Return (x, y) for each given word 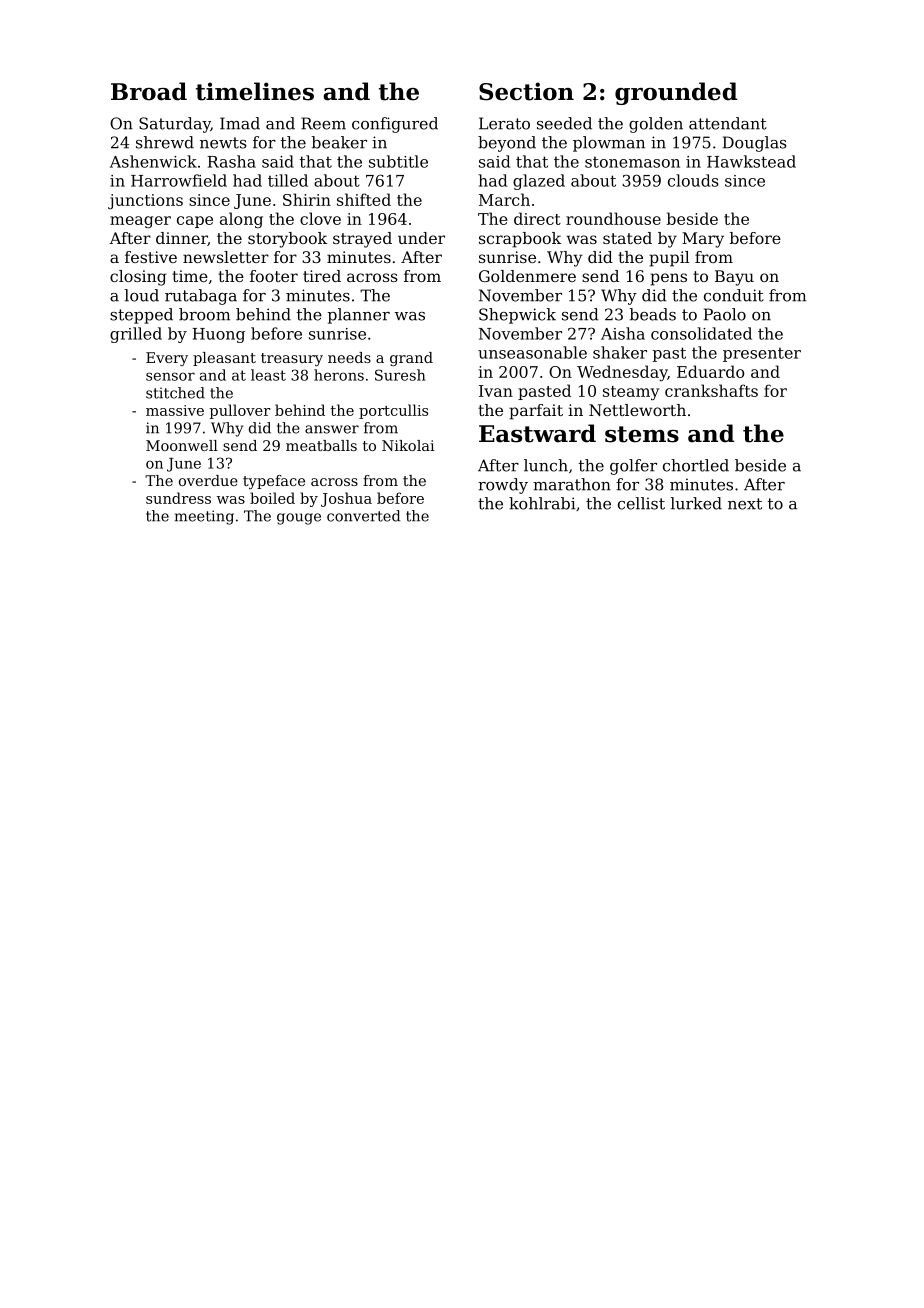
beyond (507, 144)
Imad (240, 123)
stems (642, 434)
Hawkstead (751, 161)
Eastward (537, 433)
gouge (299, 519)
